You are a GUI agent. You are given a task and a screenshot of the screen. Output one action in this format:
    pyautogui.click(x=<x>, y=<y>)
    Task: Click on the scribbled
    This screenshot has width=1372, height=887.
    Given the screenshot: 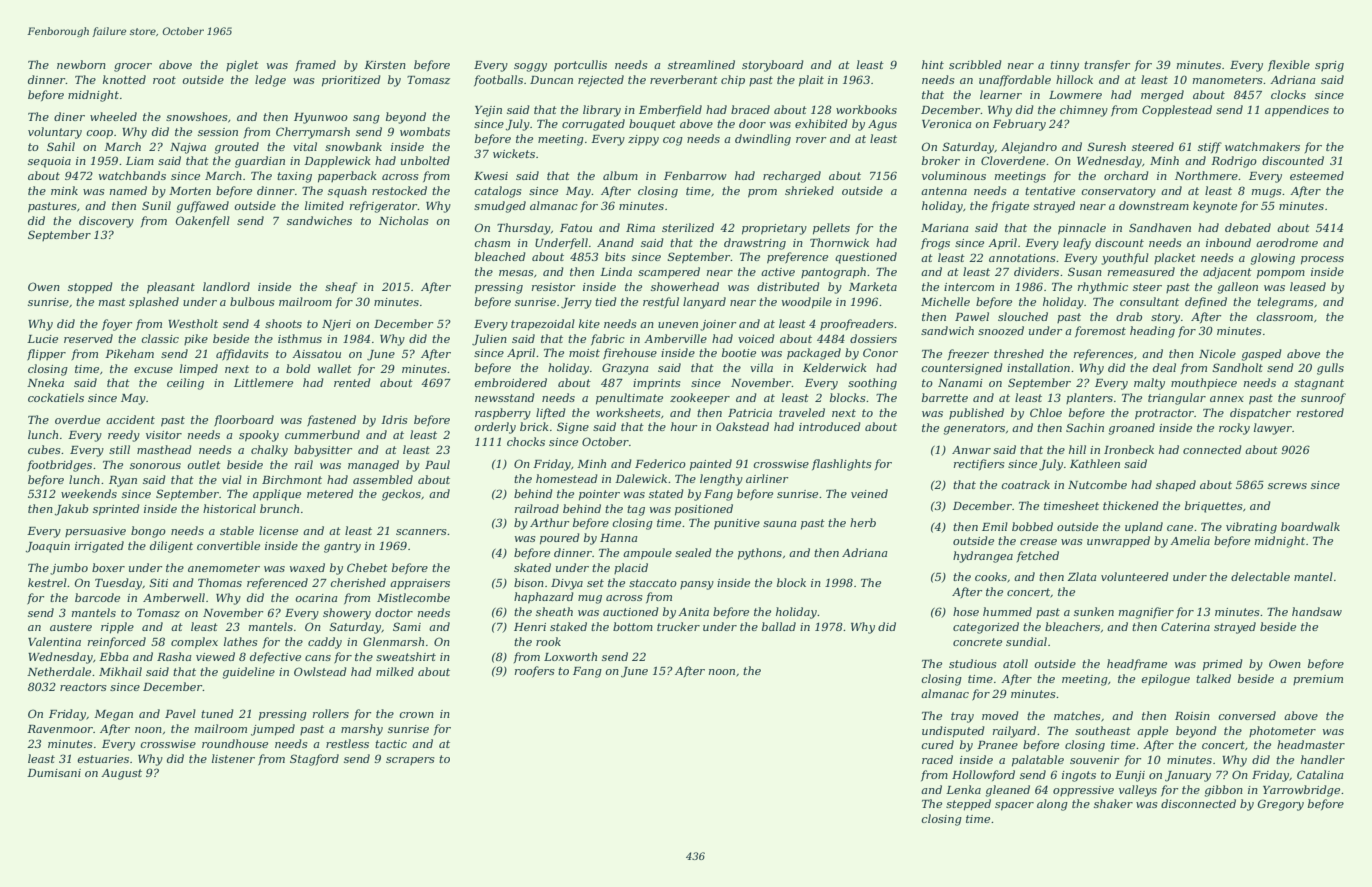 What is the action you would take?
    pyautogui.click(x=975, y=64)
